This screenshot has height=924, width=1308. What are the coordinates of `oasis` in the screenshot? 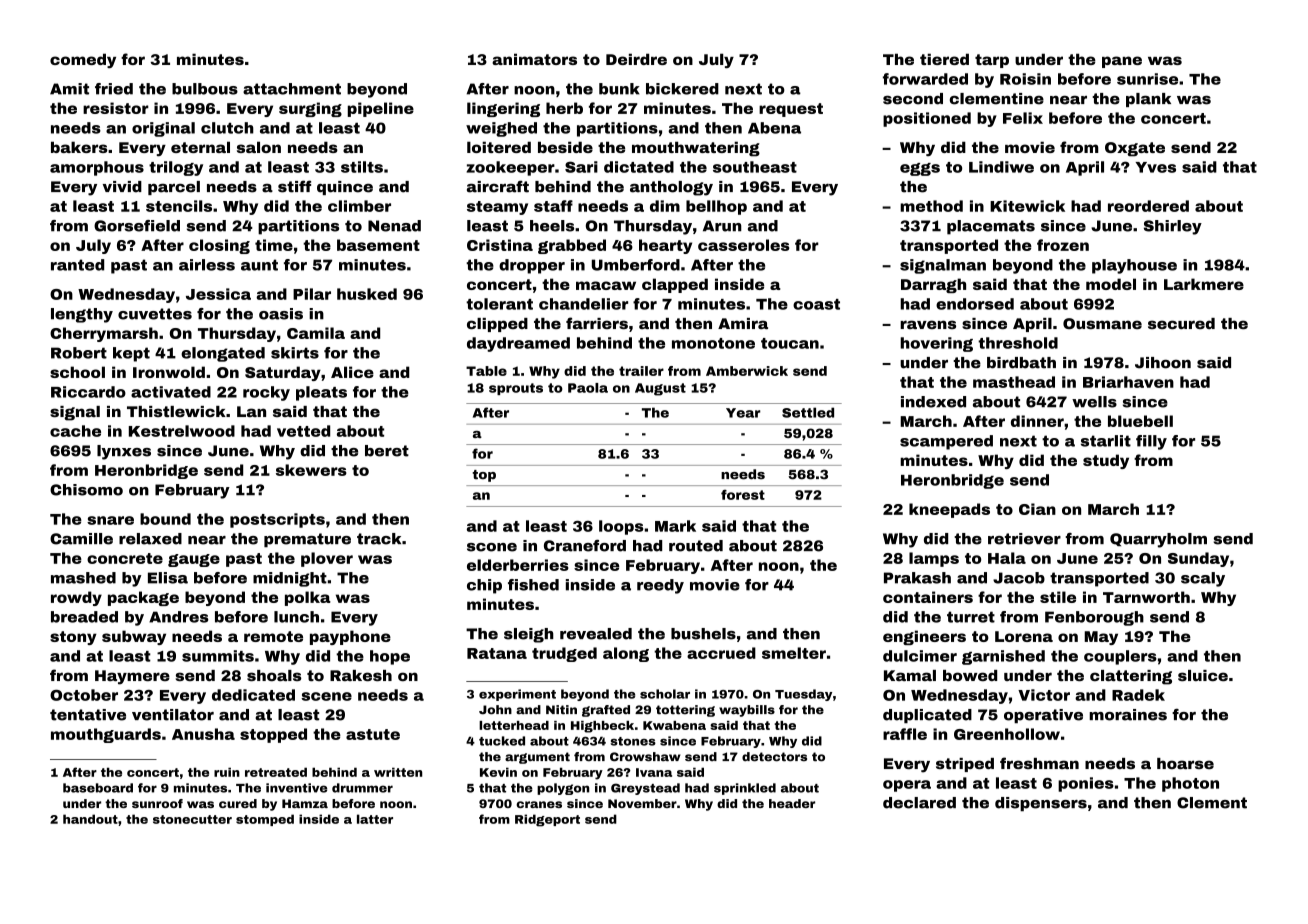 It's located at (281, 314).
